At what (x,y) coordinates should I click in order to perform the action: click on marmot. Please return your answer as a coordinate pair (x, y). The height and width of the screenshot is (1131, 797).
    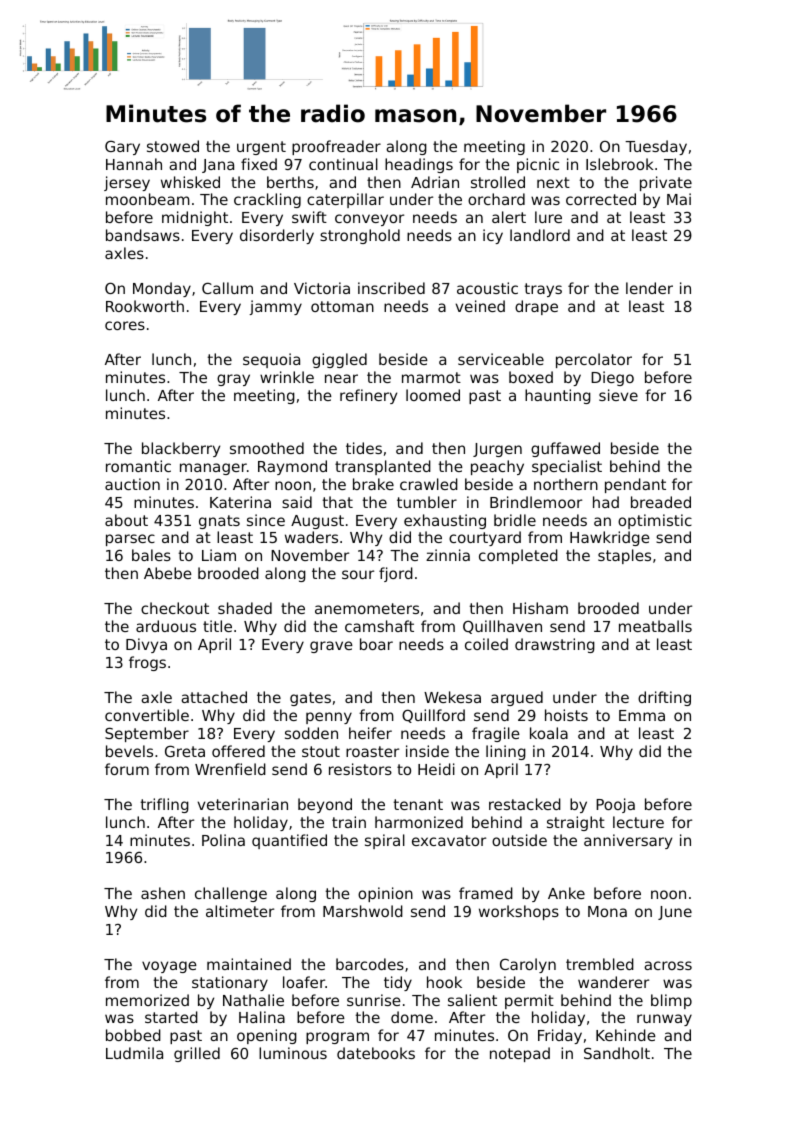
    Looking at the image, I should click on (431, 377).
